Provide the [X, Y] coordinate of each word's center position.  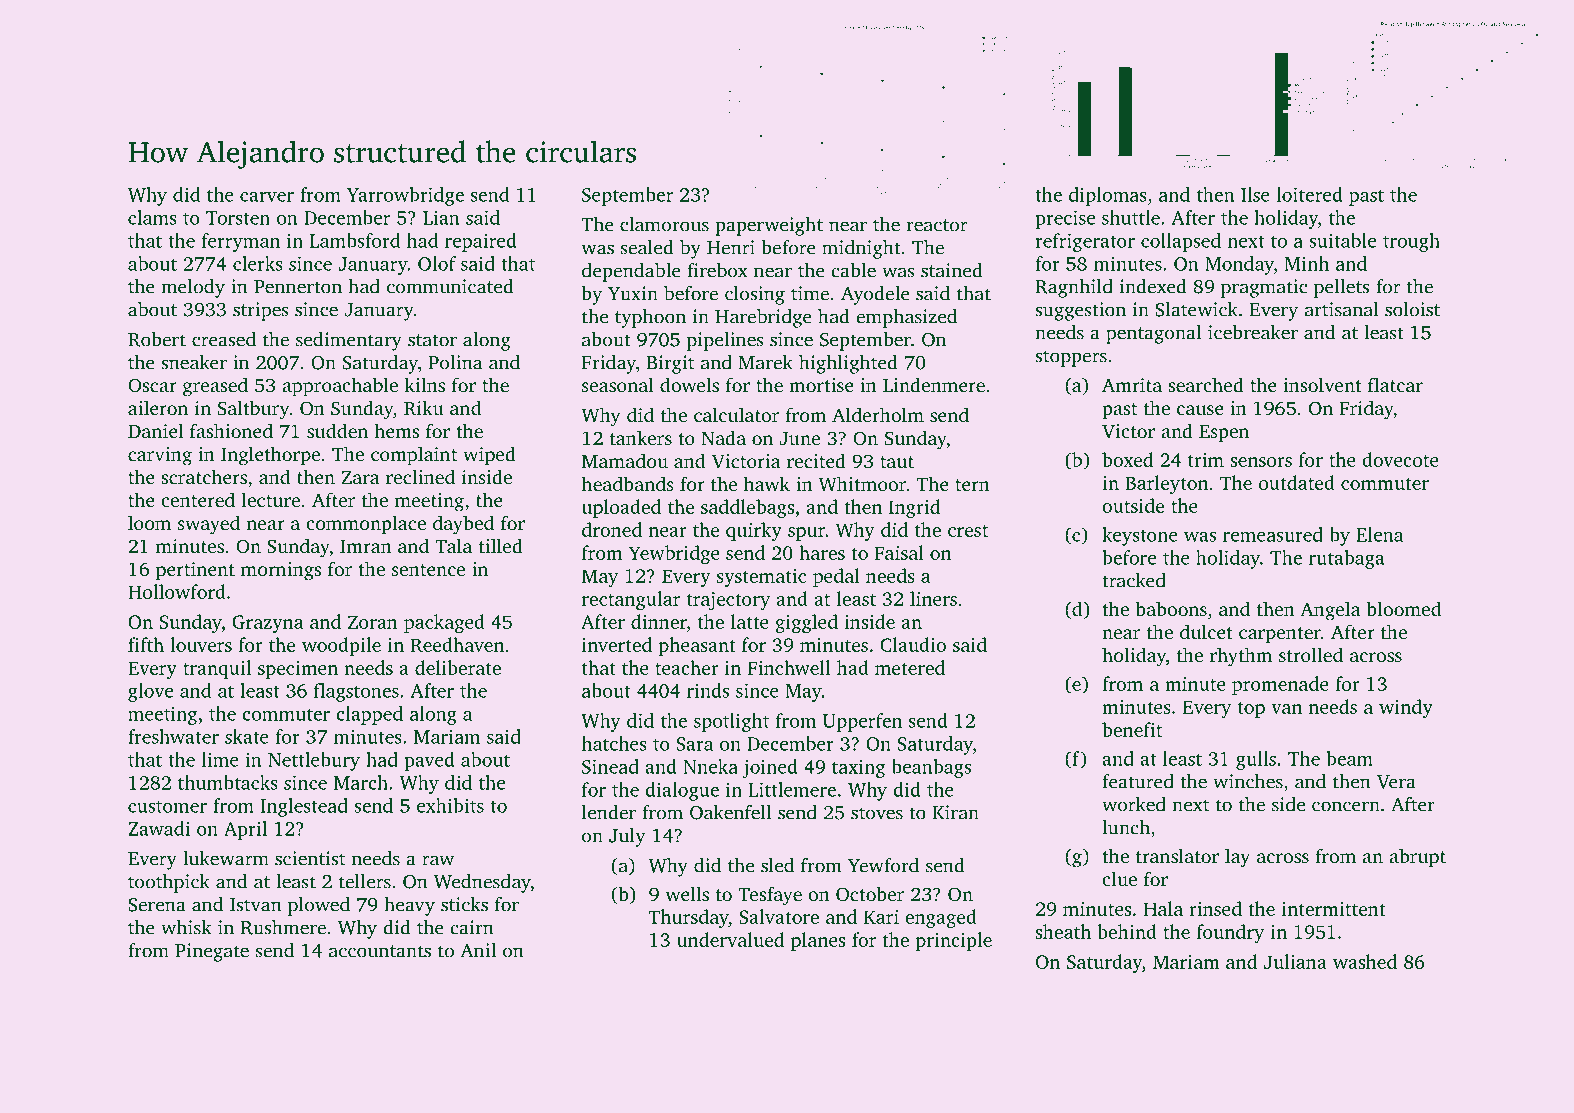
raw [438, 860]
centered [198, 499]
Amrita [1132, 385]
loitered [1310, 194]
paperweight [769, 226]
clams [152, 217]
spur [806, 534]
